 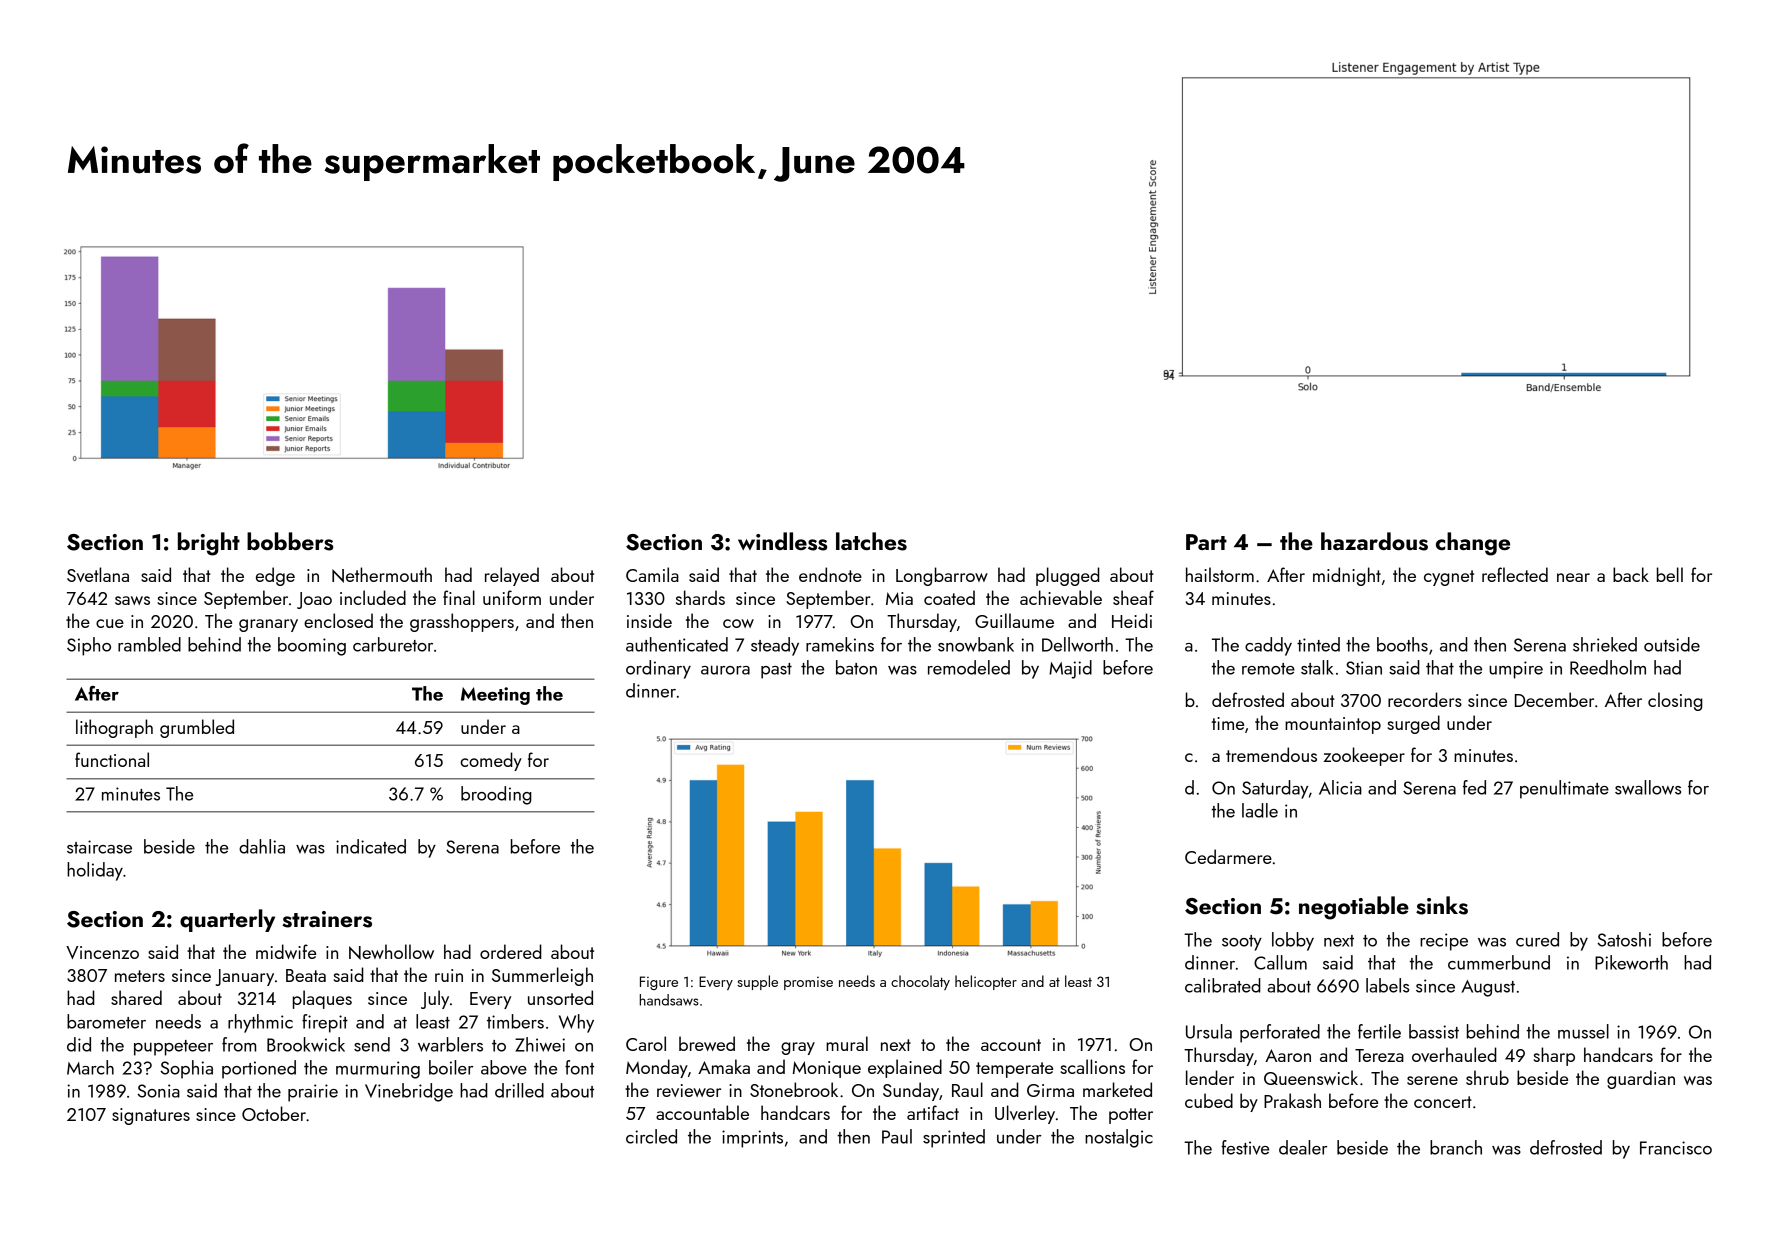 I want to click on hazardous, so click(x=1374, y=541).
